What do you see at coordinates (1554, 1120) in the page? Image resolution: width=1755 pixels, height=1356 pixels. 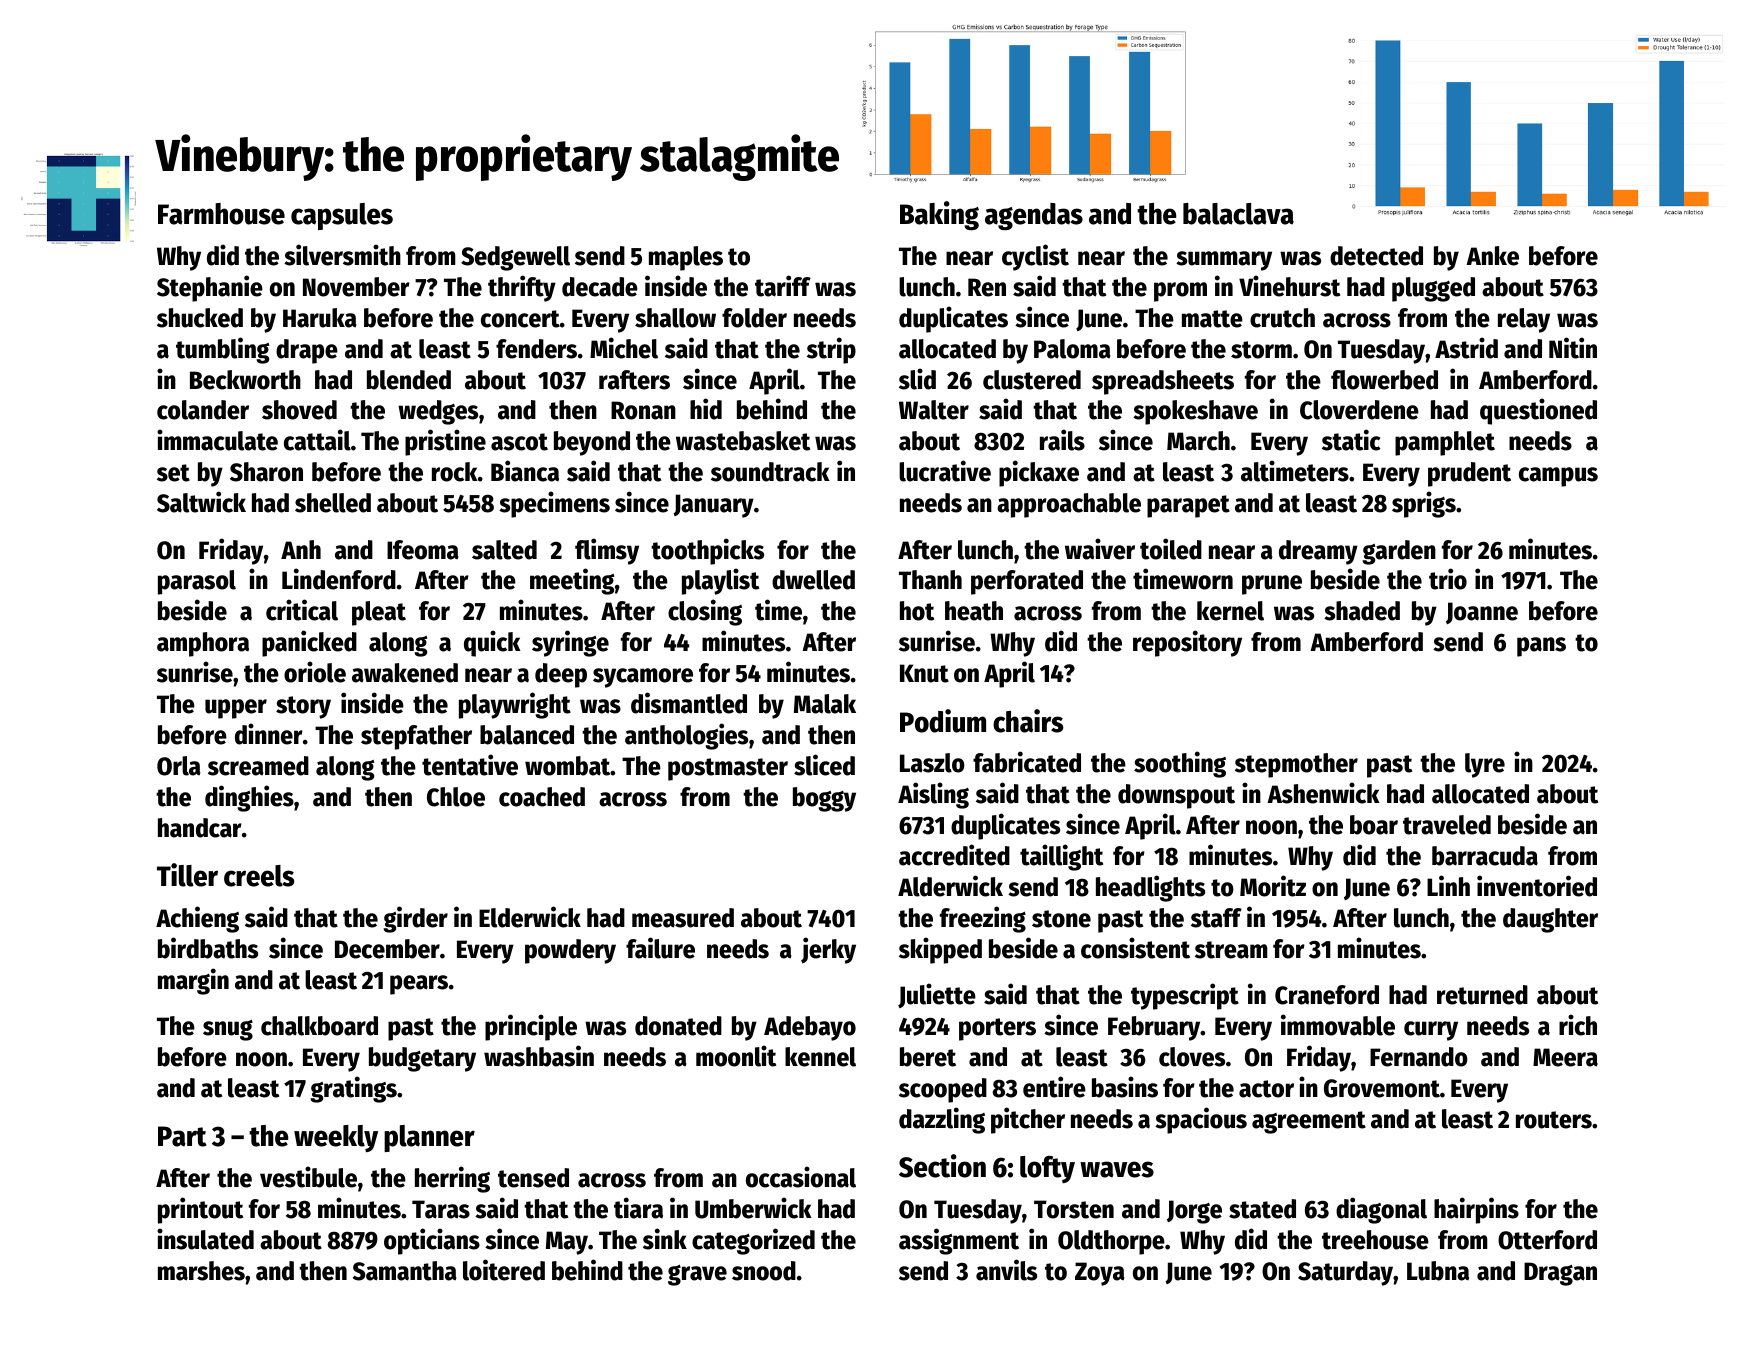 I see `routers` at bounding box center [1554, 1120].
